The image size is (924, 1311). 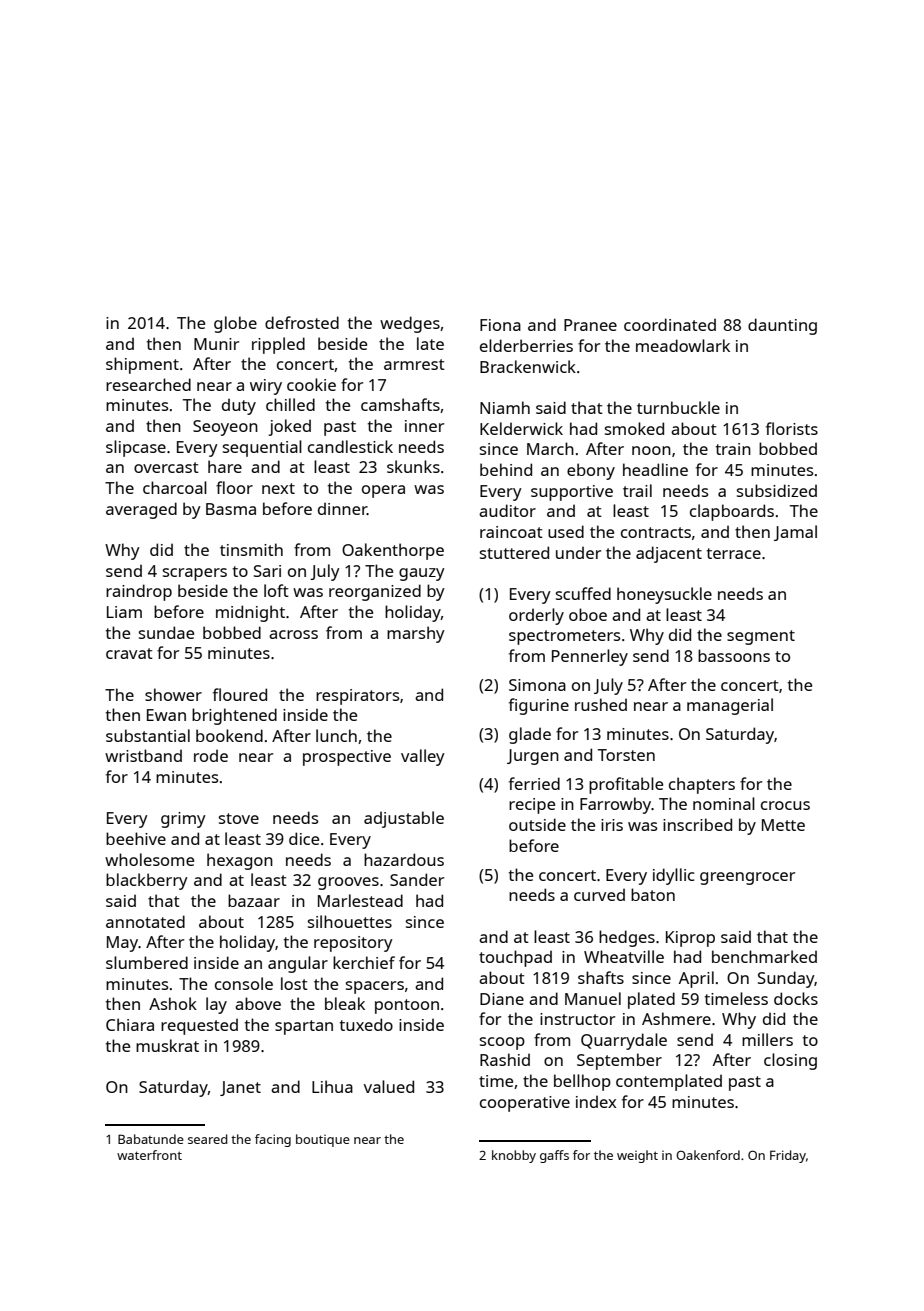 I want to click on noon, so click(x=651, y=450).
